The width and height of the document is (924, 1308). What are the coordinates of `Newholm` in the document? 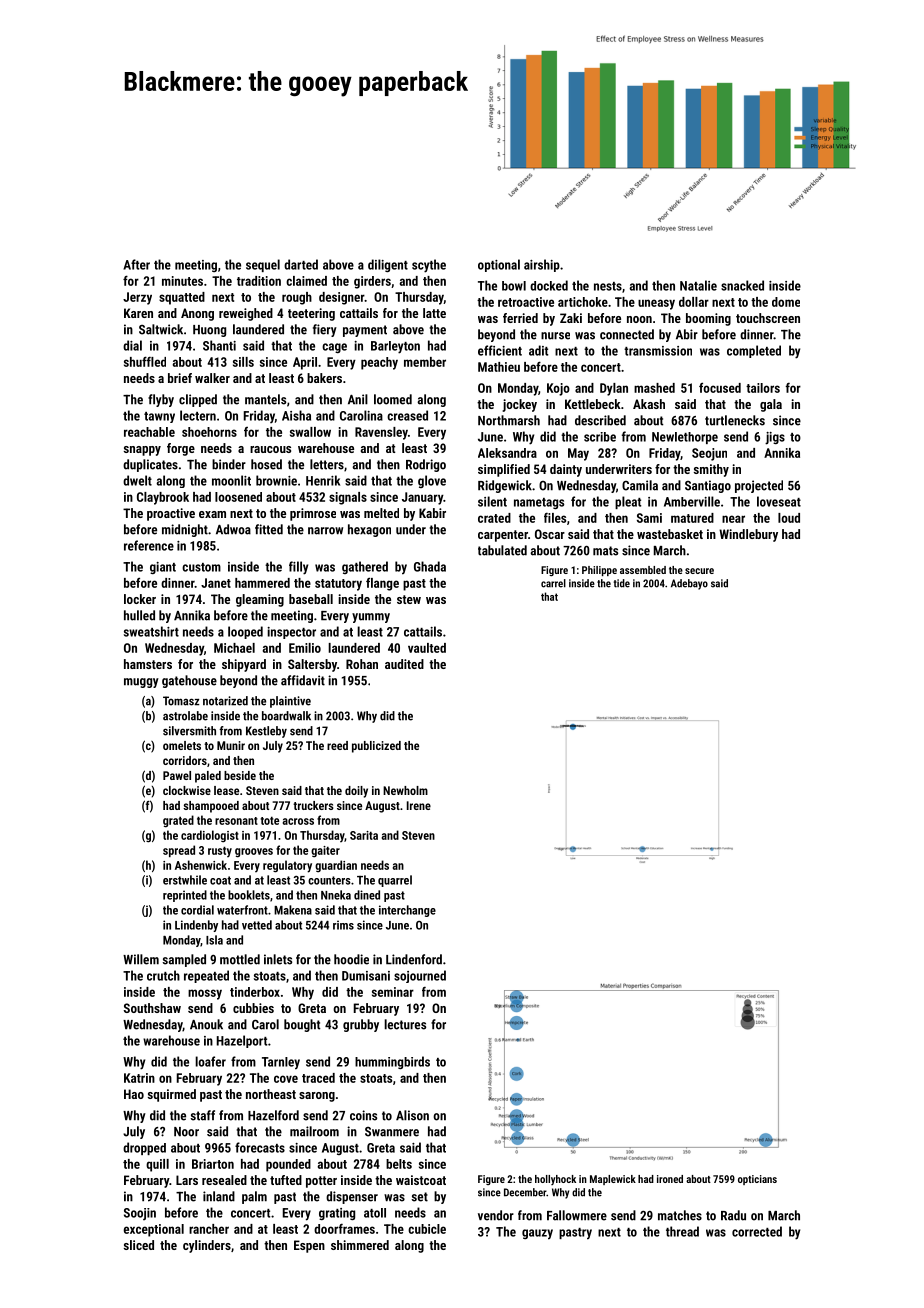 It's located at (405, 790).
